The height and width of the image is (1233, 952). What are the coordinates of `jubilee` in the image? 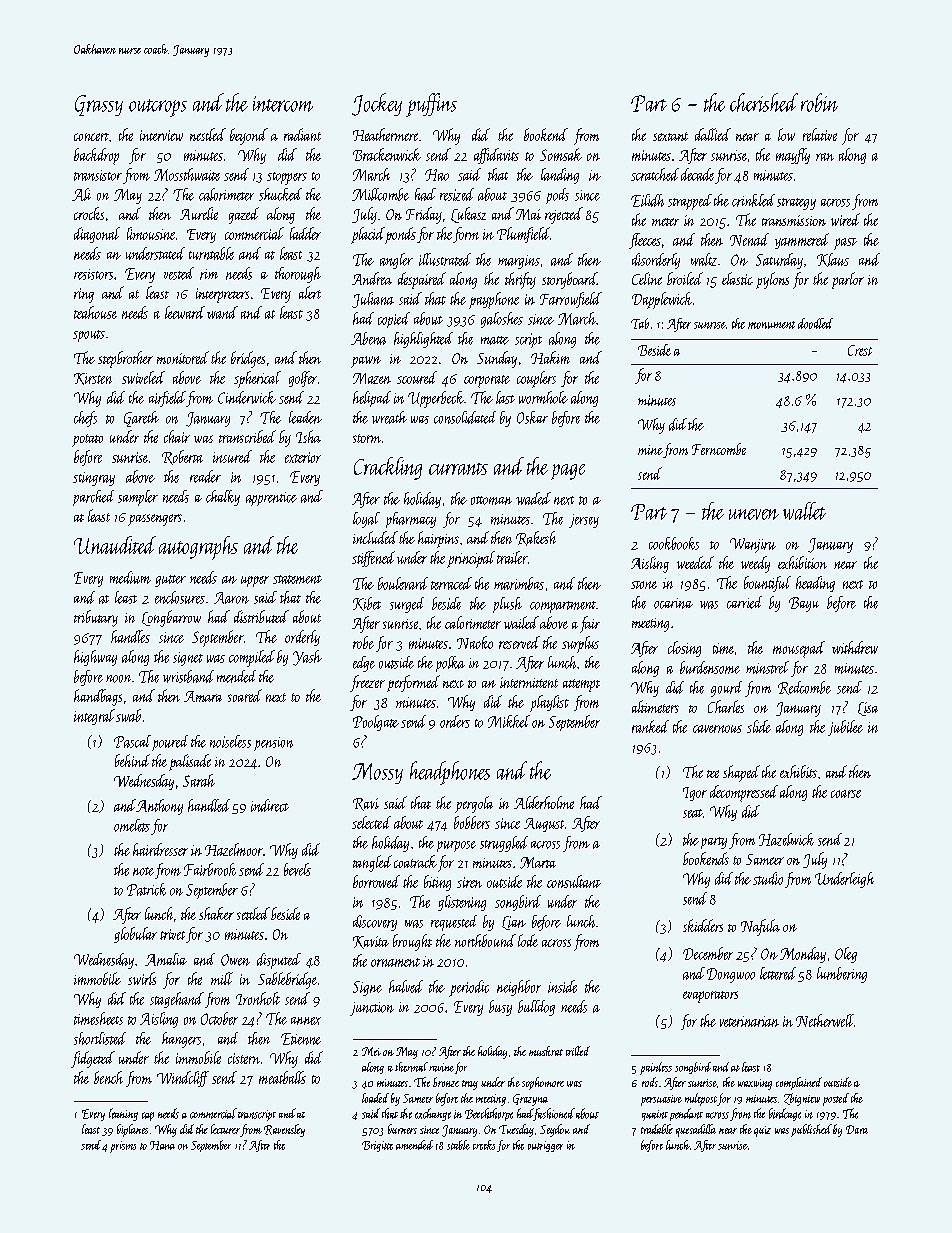 It's located at (845, 728).
